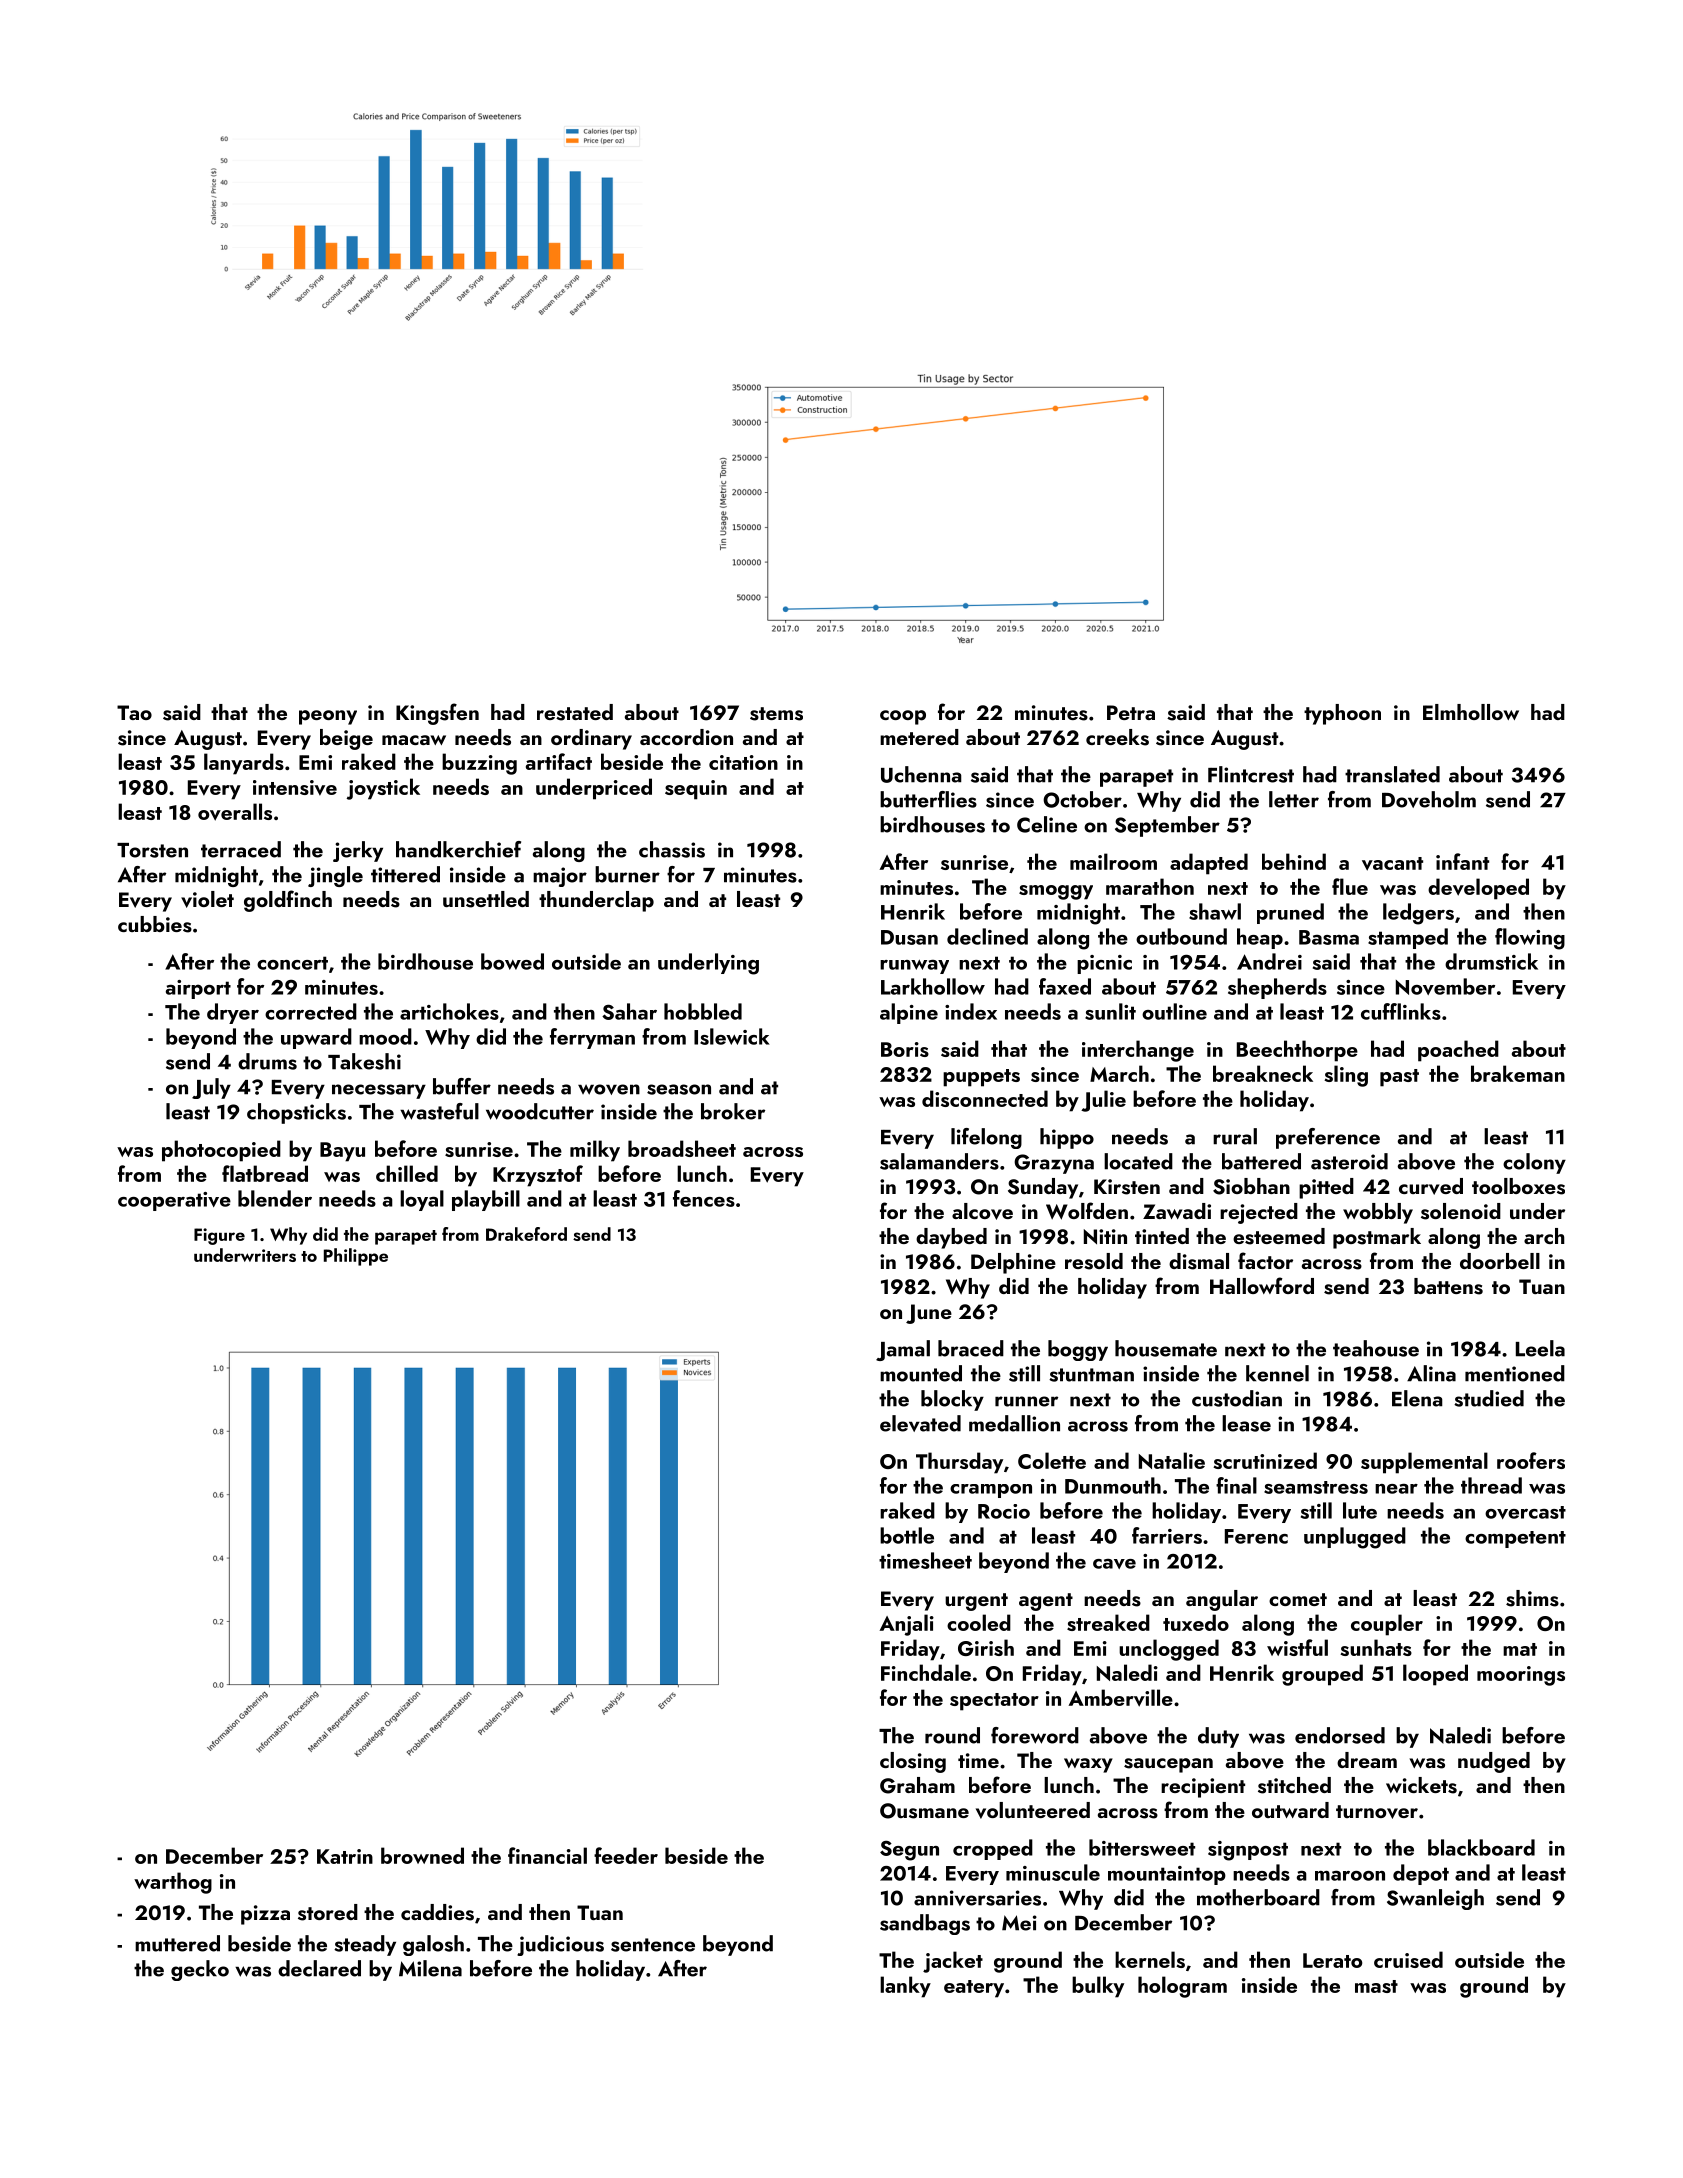  I want to click on metered, so click(919, 737).
